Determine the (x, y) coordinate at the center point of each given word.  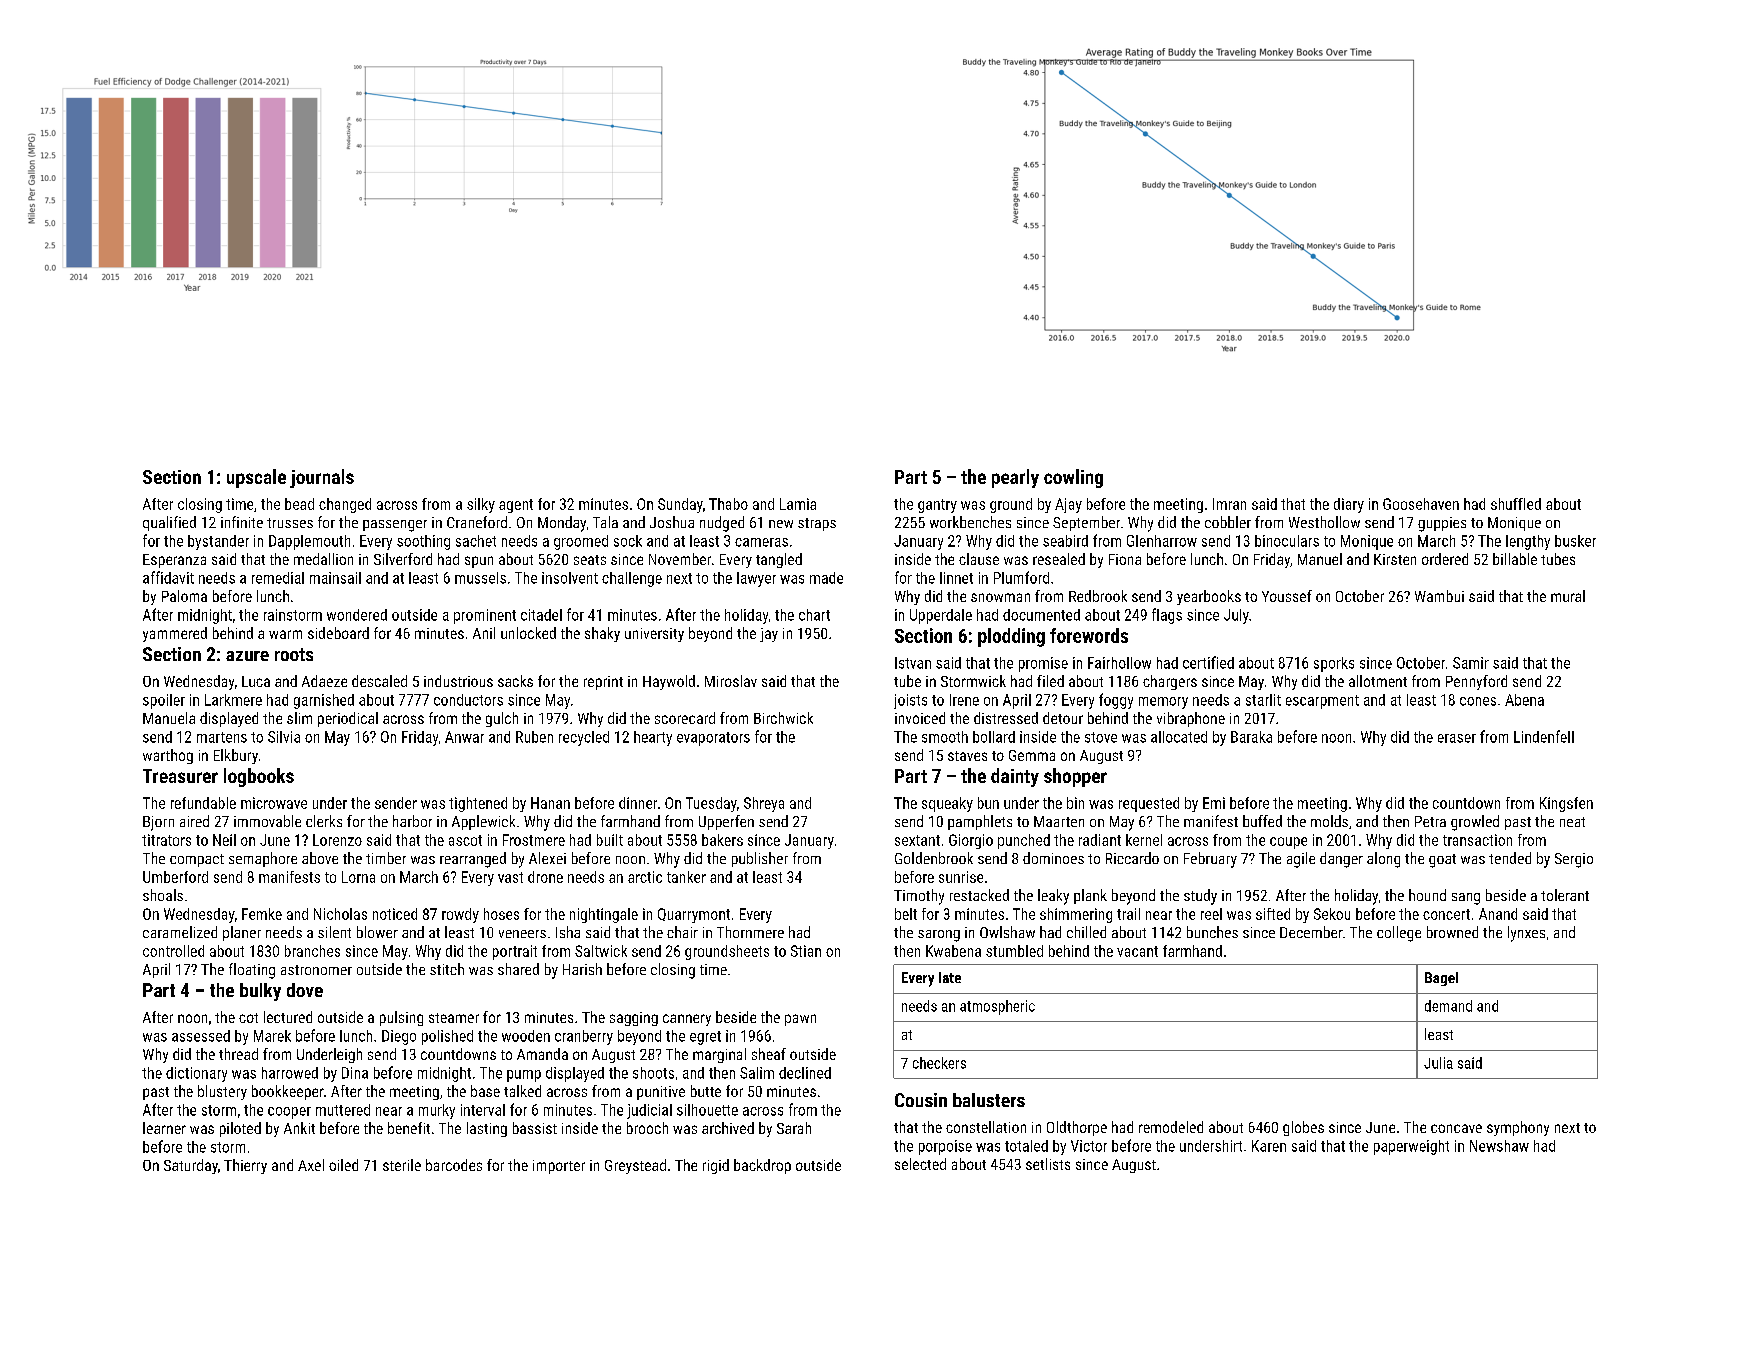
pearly (1015, 478)
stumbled (1014, 951)
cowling (1073, 478)
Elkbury (236, 756)
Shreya (764, 804)
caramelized (180, 932)
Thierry (245, 1166)
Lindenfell (1544, 736)
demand (1448, 1006)
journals (322, 478)
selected (920, 1164)
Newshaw (1499, 1146)
